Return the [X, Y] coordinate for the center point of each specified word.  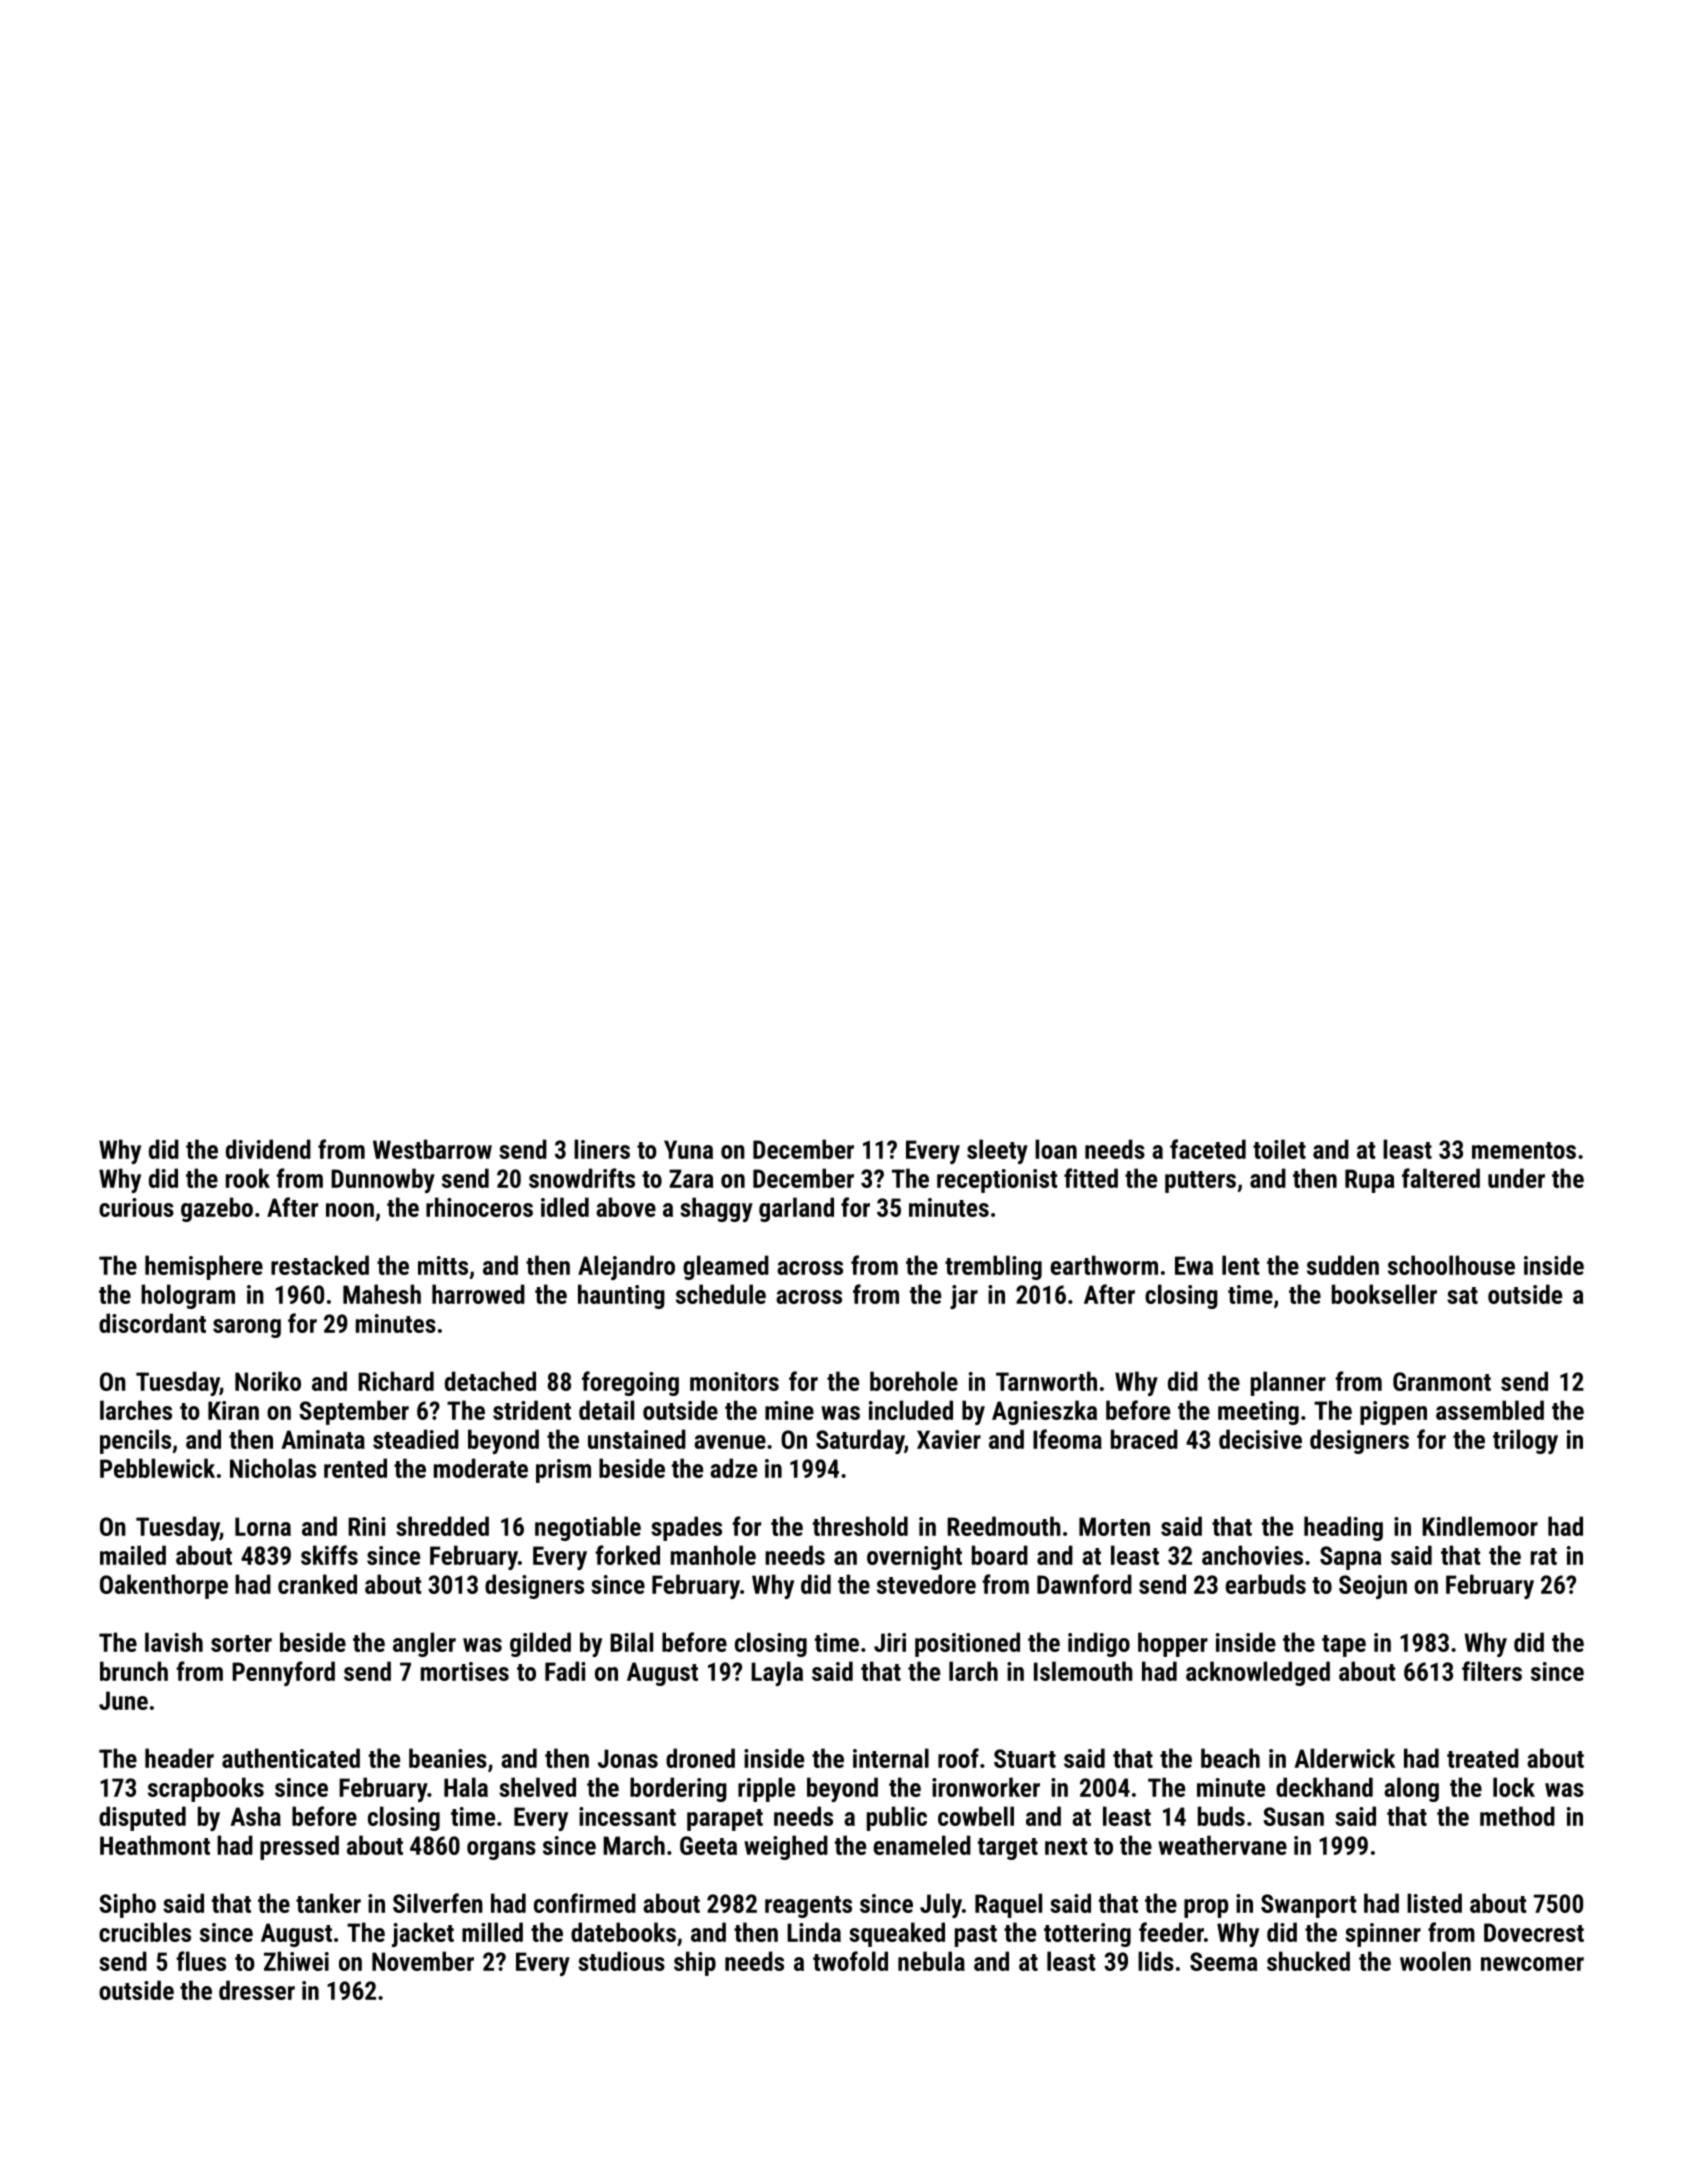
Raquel [1008, 1905]
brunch [134, 1671]
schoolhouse [1451, 1265]
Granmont [1442, 1381]
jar [964, 1297]
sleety [997, 1151]
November [423, 1961]
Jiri [890, 1642]
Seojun [1373, 1587]
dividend [268, 1149]
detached [490, 1381]
